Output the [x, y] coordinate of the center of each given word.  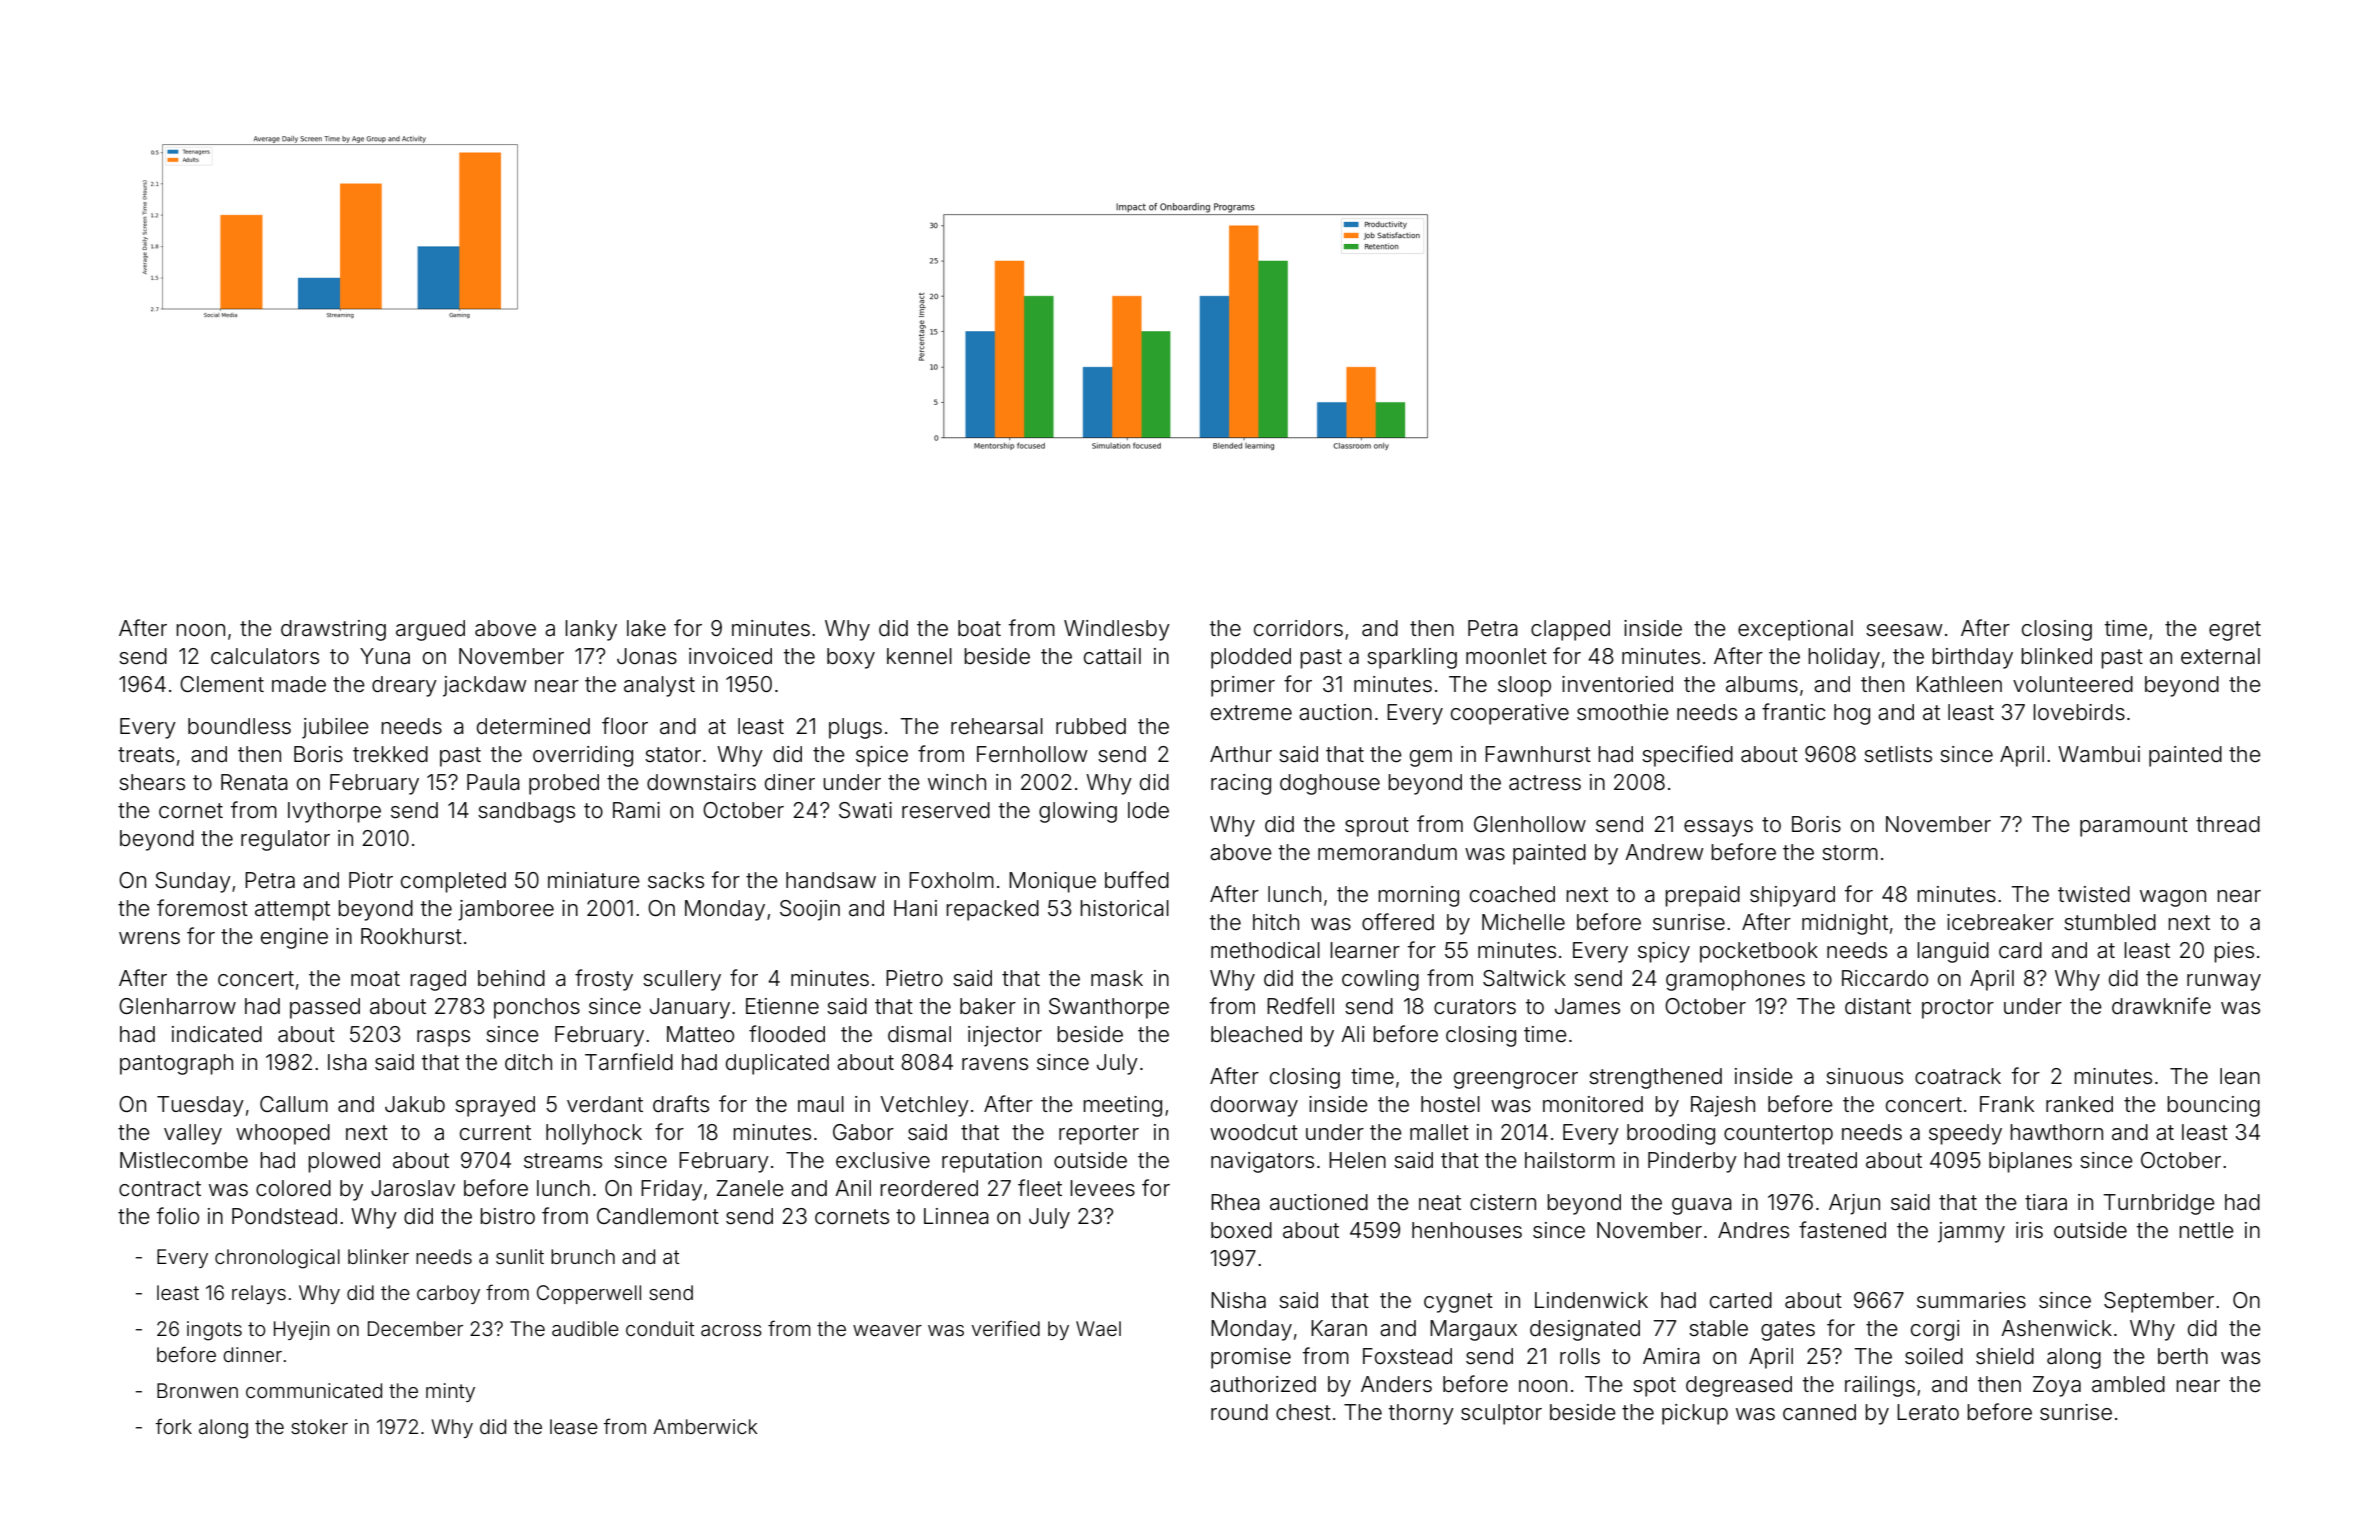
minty [450, 1392]
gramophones [1735, 980]
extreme [1251, 713]
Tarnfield [629, 1061]
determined [533, 726]
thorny [1421, 1414]
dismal [919, 1034]
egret [2235, 631]
